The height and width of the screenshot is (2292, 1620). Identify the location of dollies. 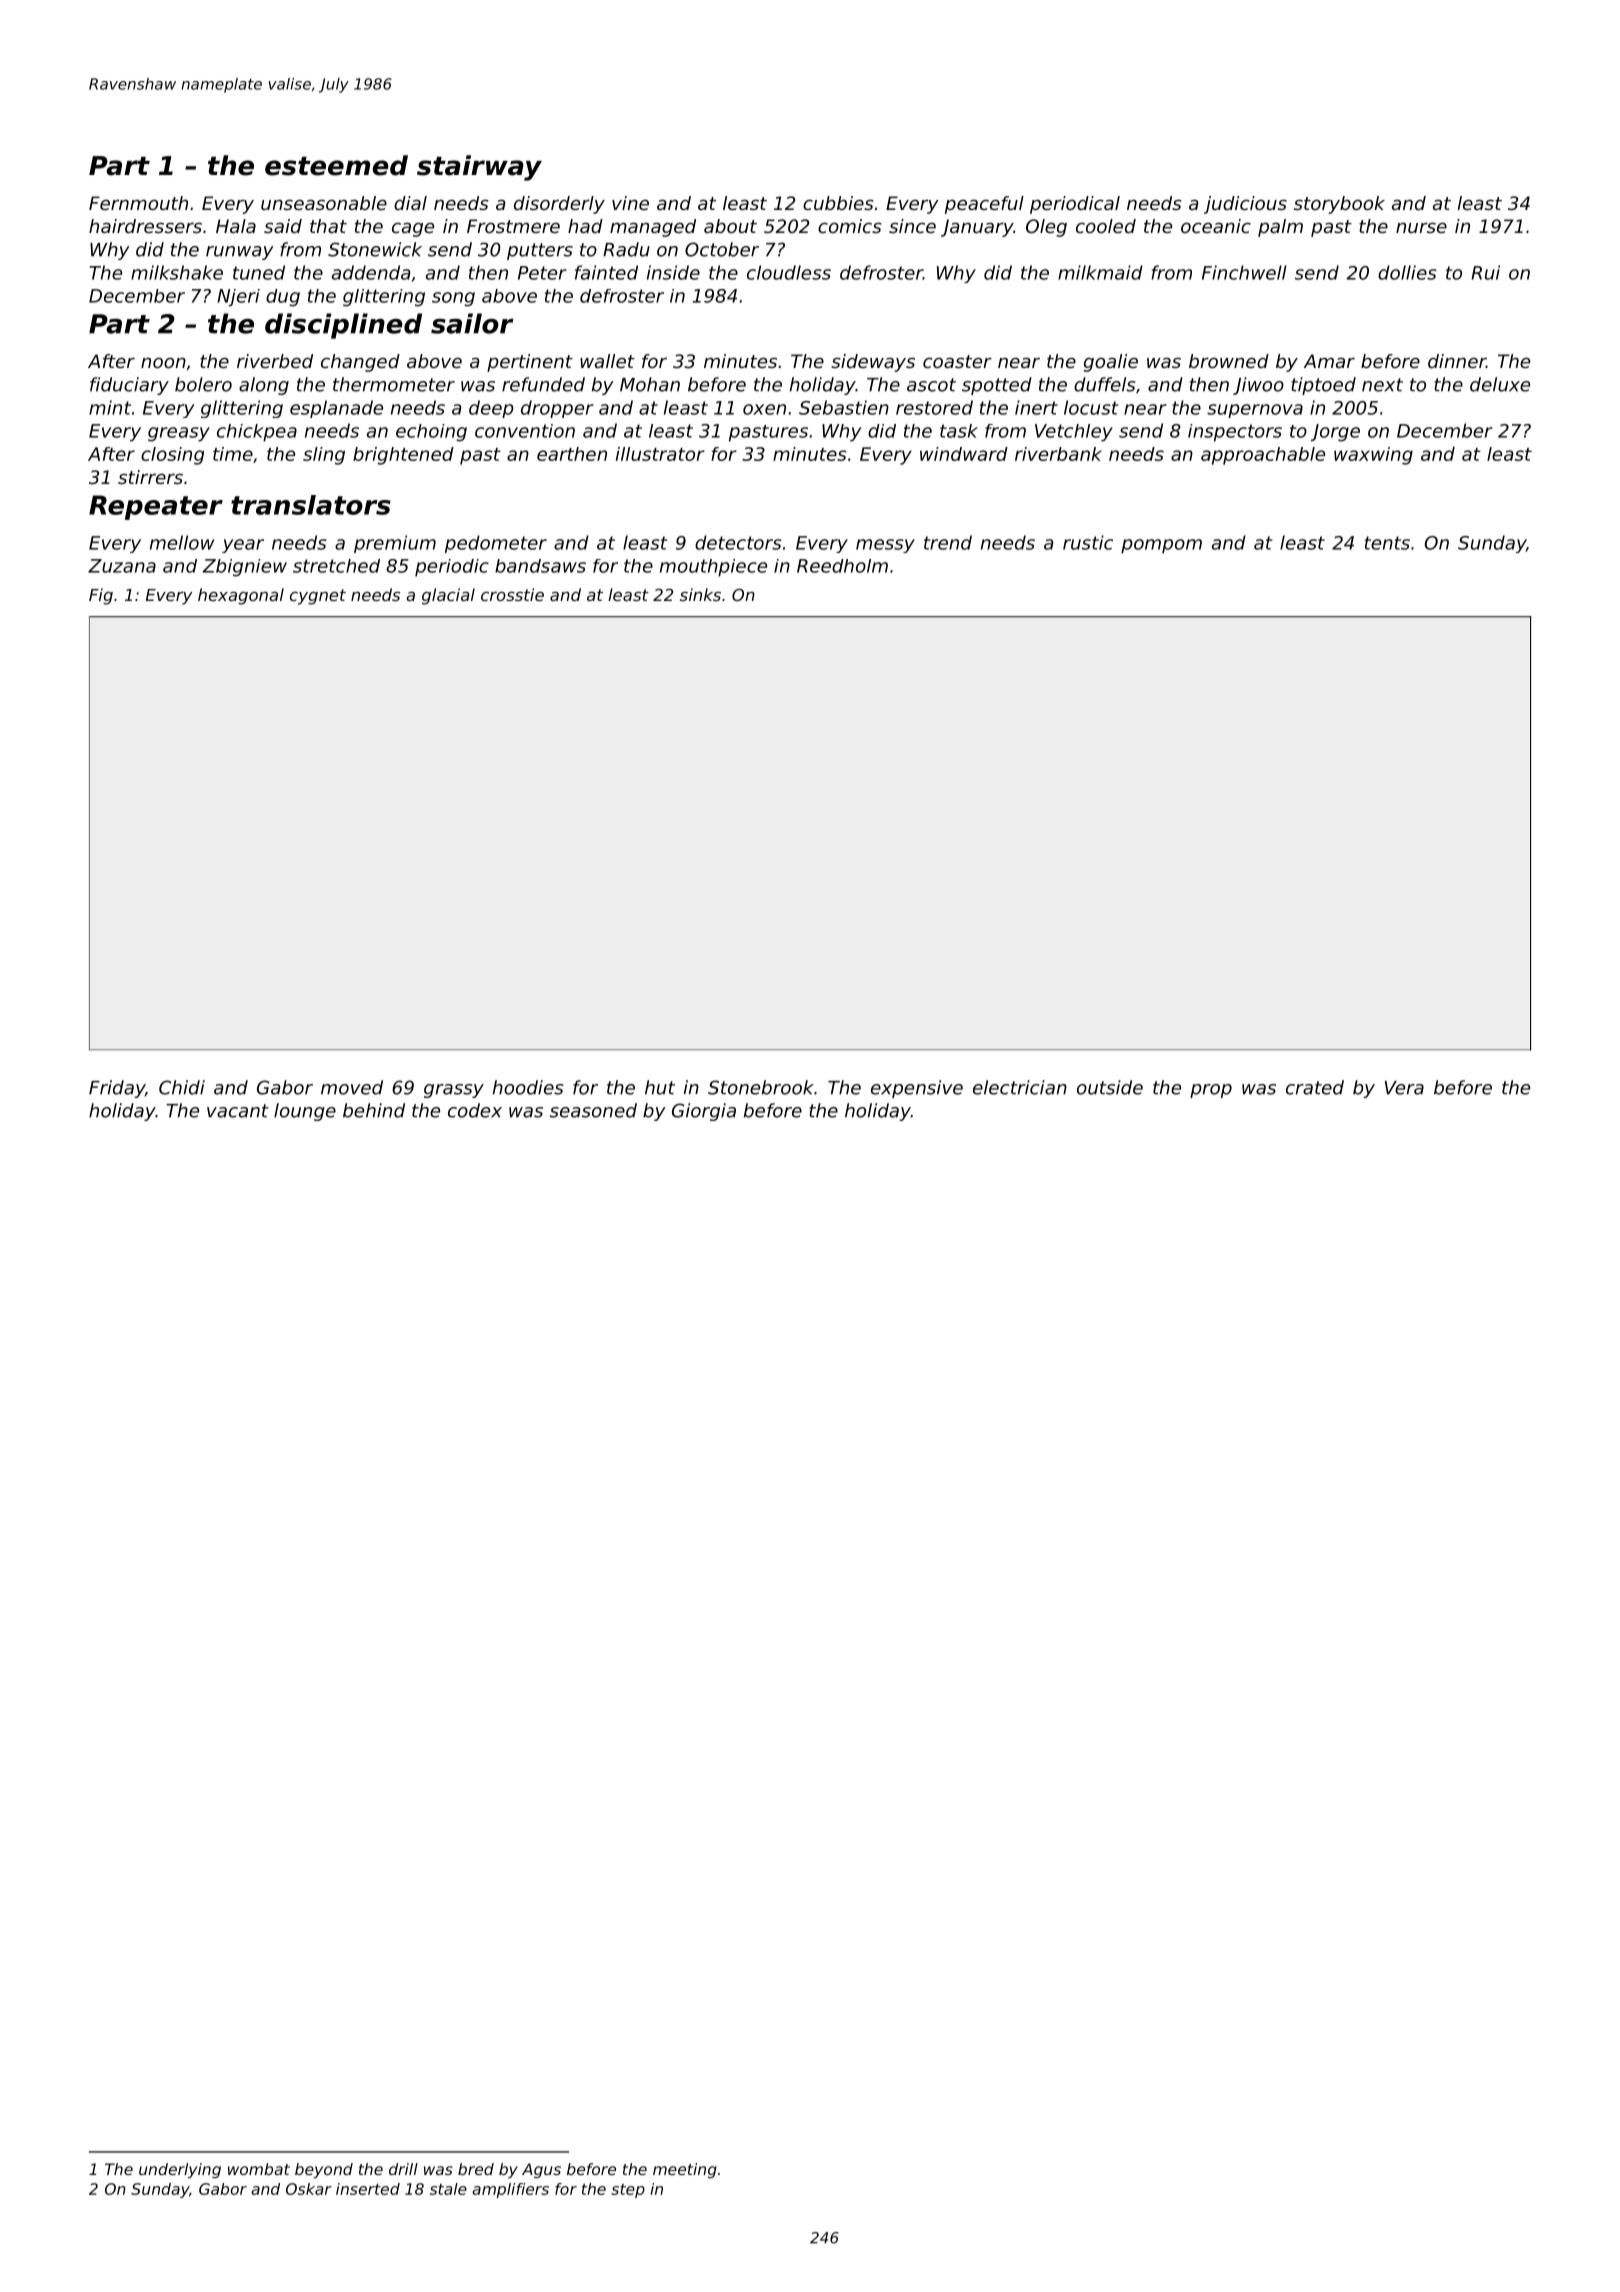
(1407, 272).
